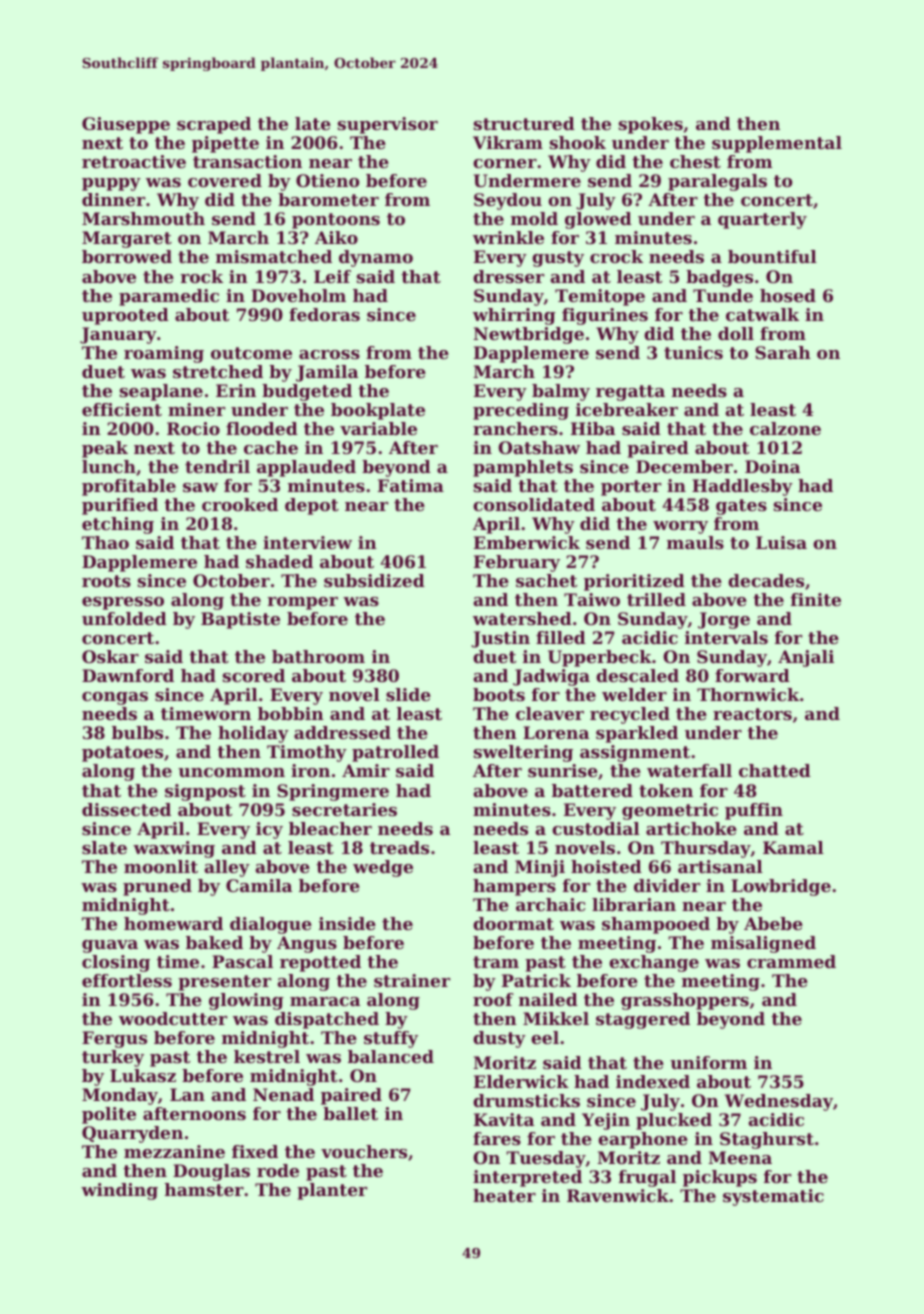 This page has height=1314, width=924. Describe the element at coordinates (521, 411) in the page. I see `preceding` at that location.
